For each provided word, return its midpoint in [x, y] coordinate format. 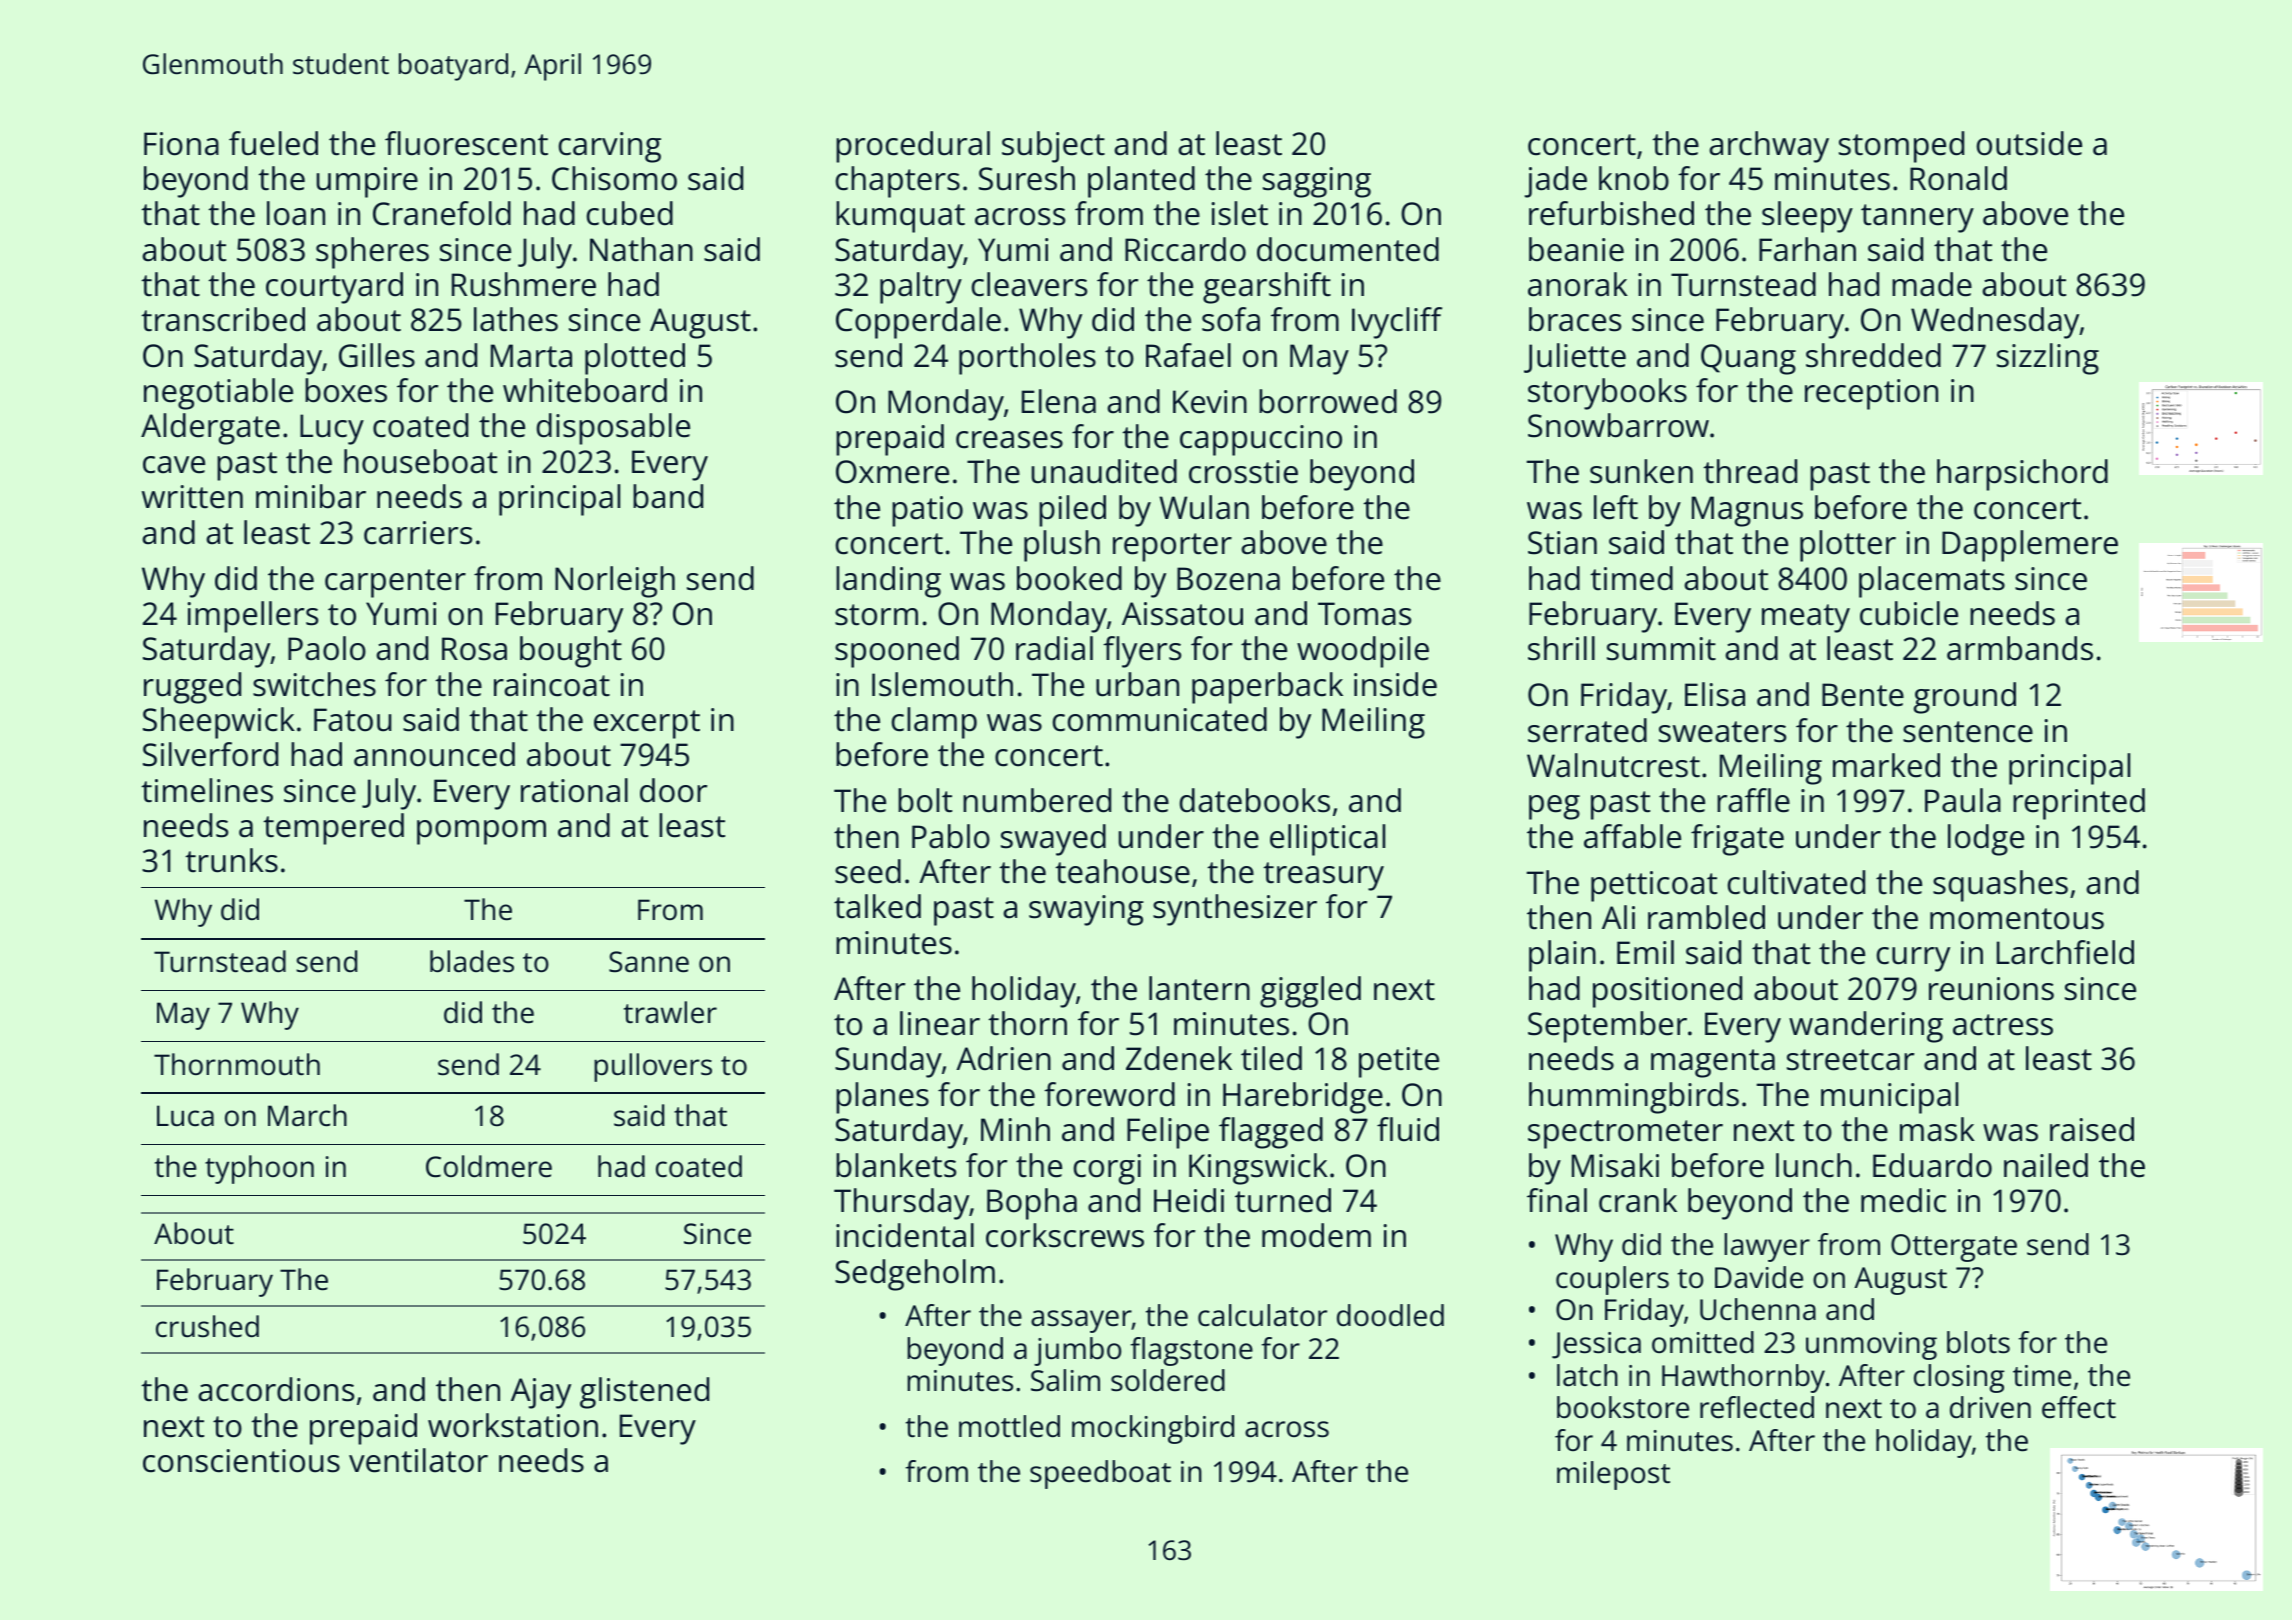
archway [1769, 147]
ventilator [418, 1460]
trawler [670, 1012]
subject [1053, 147]
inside [1395, 684]
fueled [273, 143]
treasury [1323, 876]
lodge [1986, 840]
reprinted [2079, 804]
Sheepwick [219, 723]
